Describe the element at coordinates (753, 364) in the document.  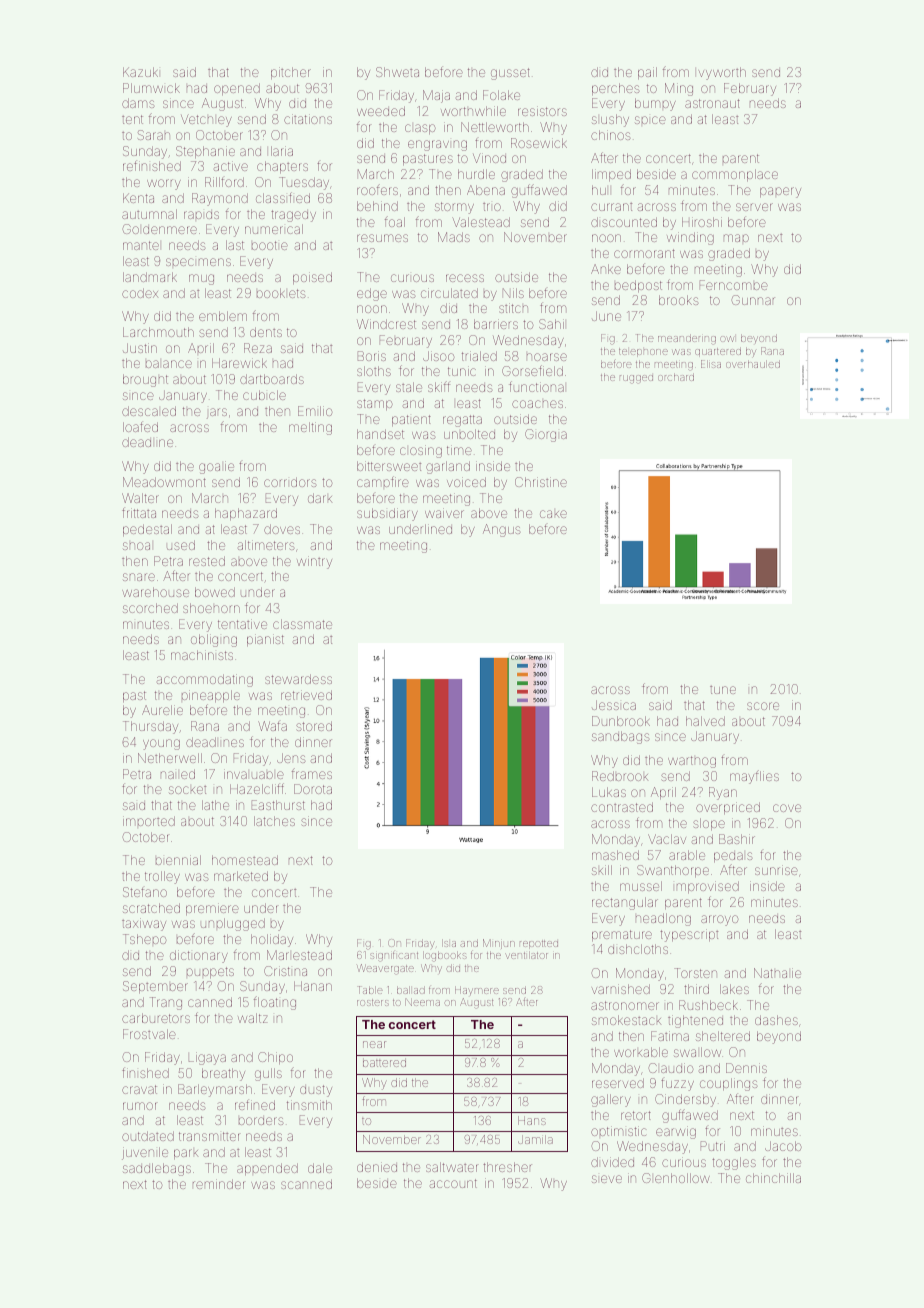
I see `overhauled` at that location.
